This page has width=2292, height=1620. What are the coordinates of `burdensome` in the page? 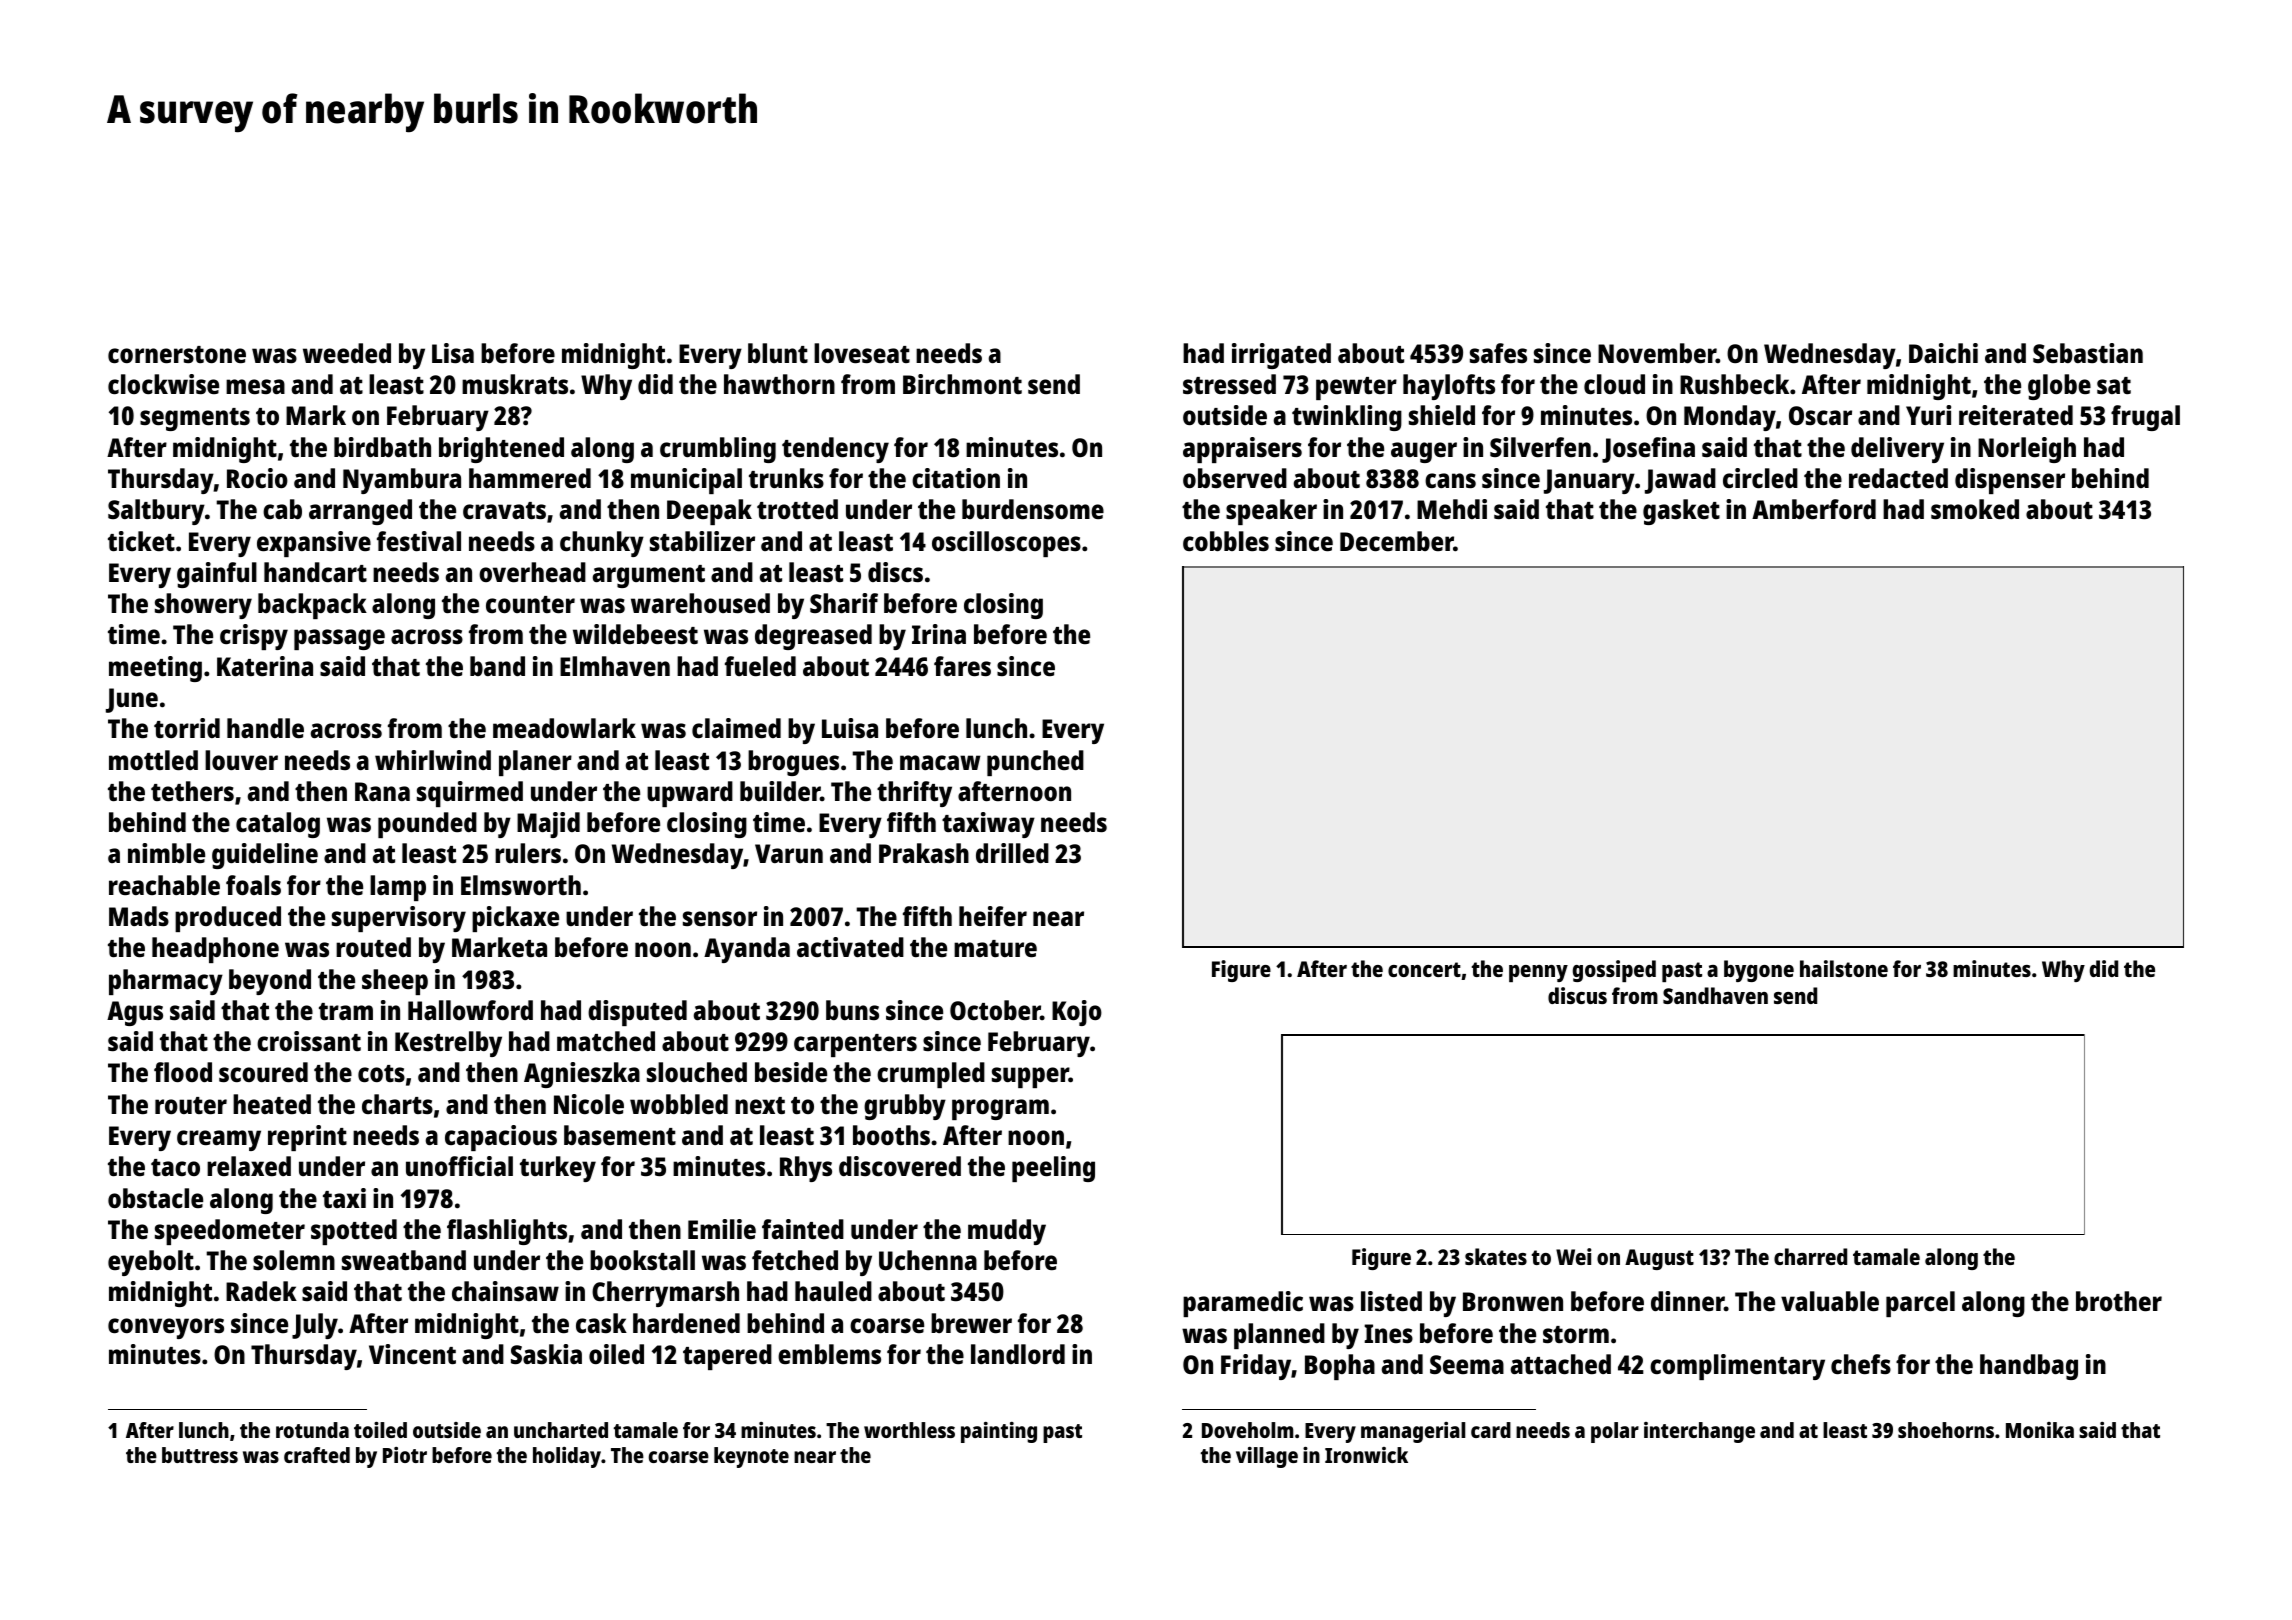 It's located at (1033, 509).
